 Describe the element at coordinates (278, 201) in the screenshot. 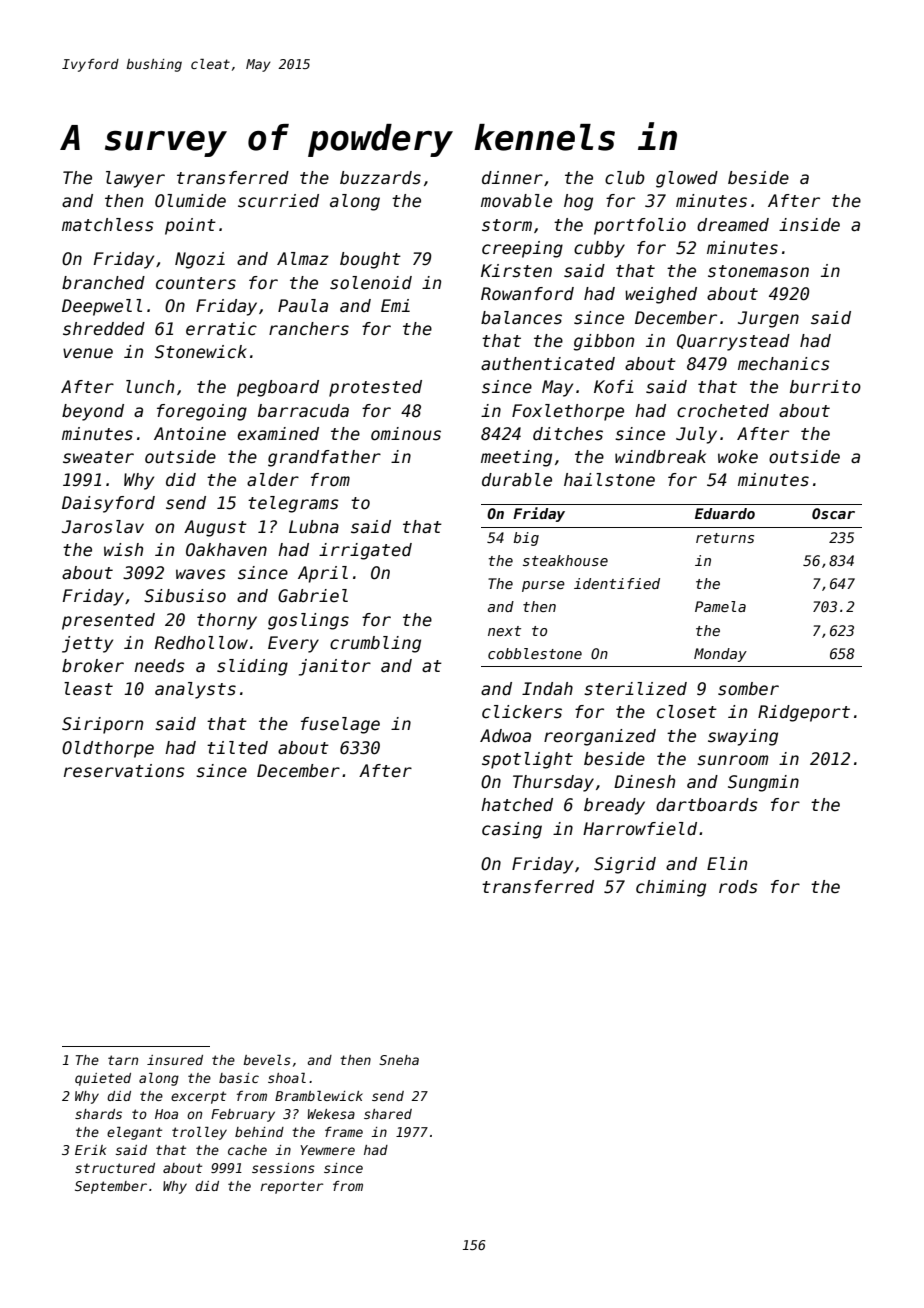

I see `scurried` at that location.
